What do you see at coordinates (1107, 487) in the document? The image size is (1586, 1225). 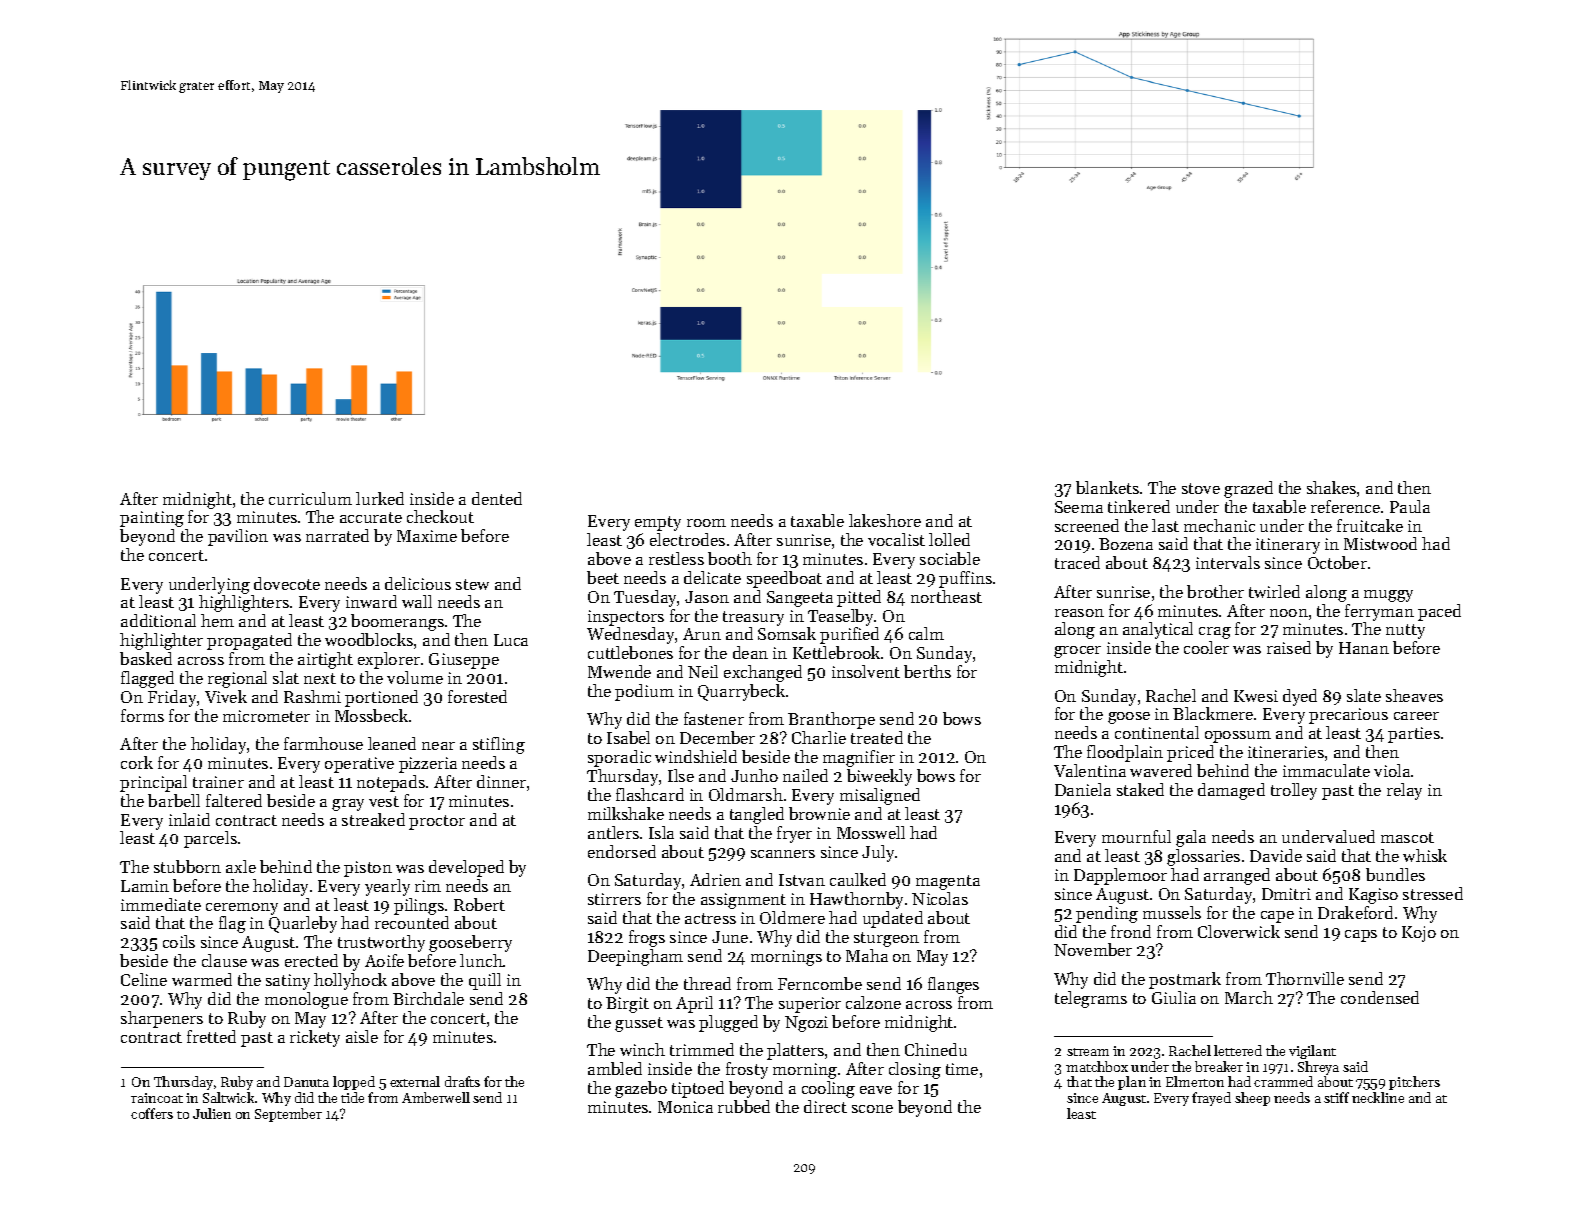 I see `blankets` at bounding box center [1107, 487].
